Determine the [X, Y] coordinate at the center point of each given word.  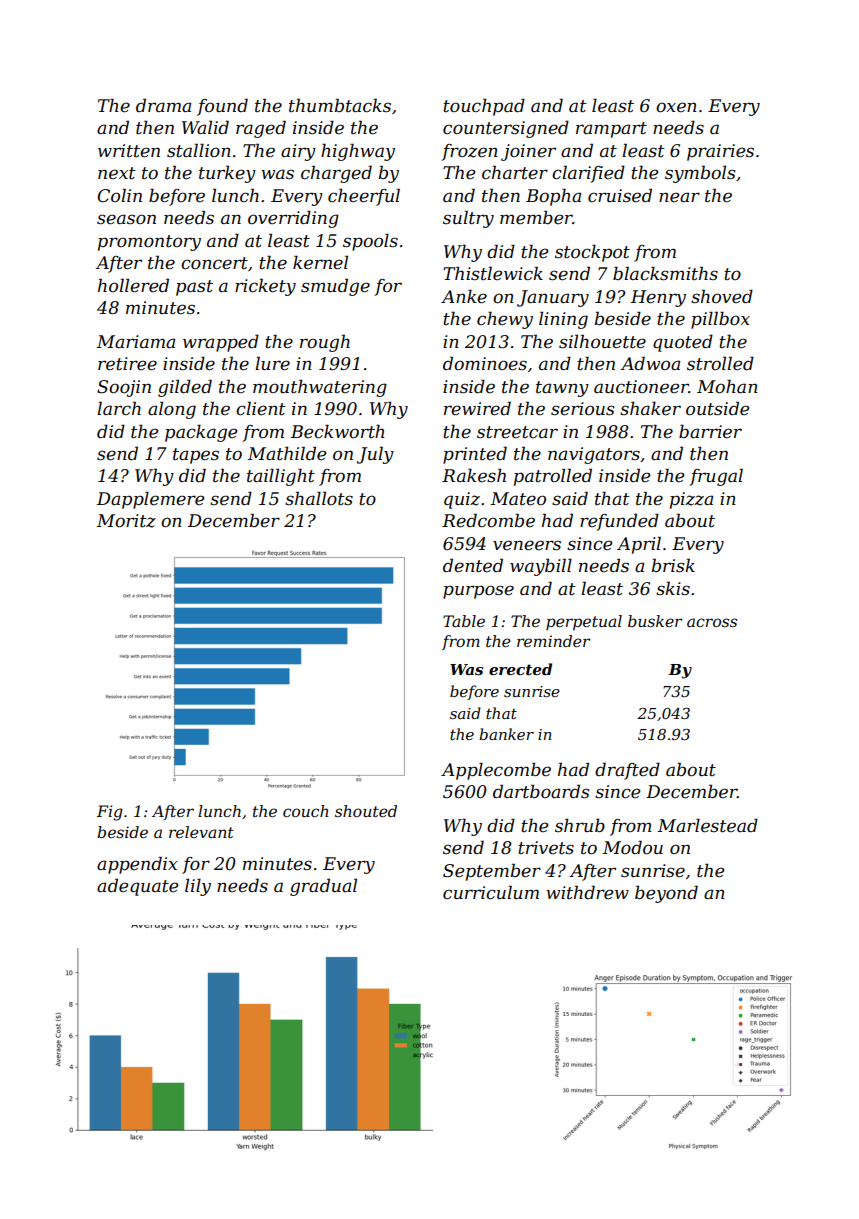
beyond [666, 894]
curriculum [491, 892]
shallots [319, 498]
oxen [676, 107]
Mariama [136, 341]
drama [163, 105]
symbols [700, 174]
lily [198, 887]
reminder [553, 641]
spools [370, 242]
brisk [673, 565]
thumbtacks [340, 105]
